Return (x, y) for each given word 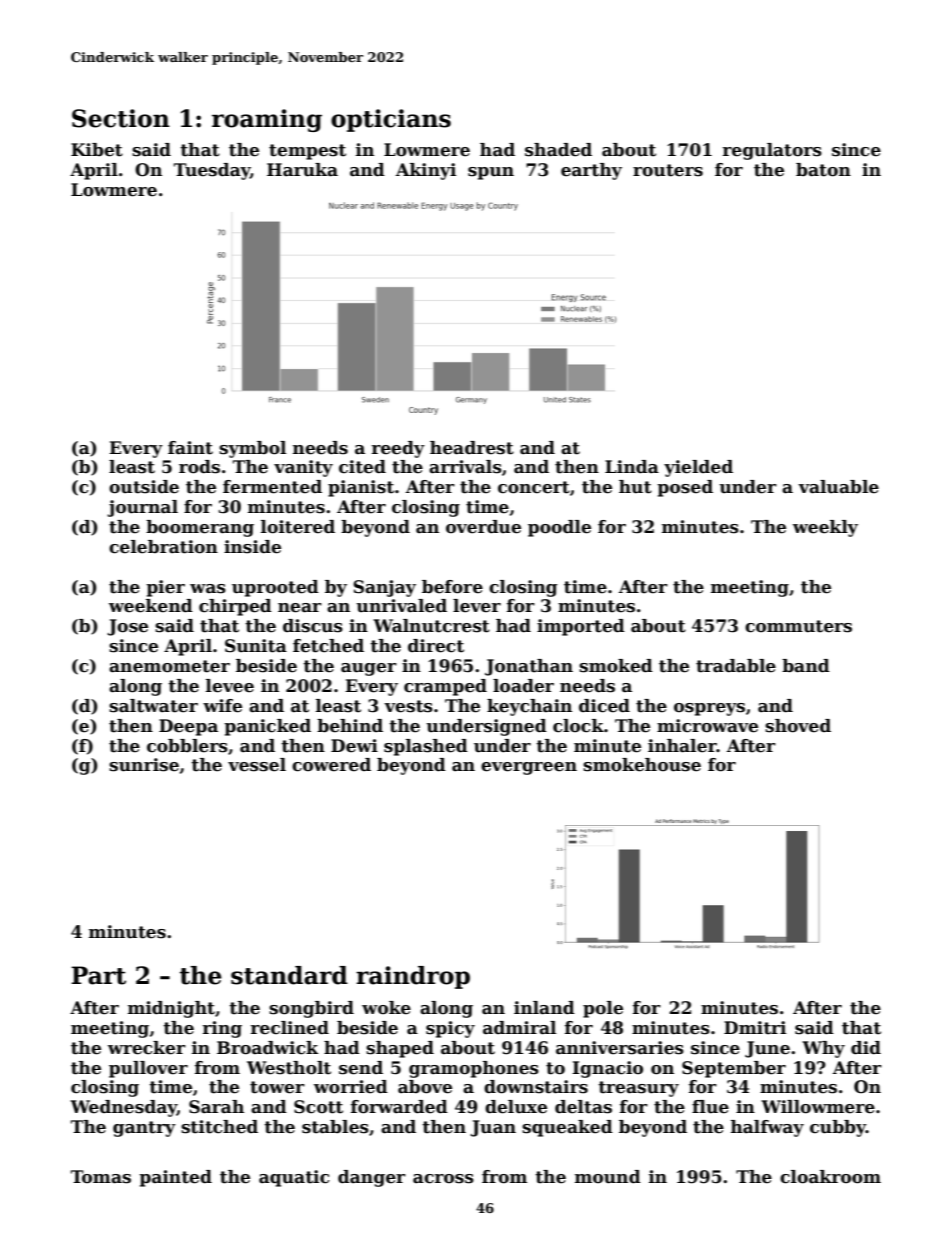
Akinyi (426, 171)
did (866, 1048)
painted (175, 1178)
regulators (772, 151)
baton (823, 170)
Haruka (302, 170)
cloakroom (830, 1177)
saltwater (153, 706)
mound (608, 1177)
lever (477, 606)
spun (491, 173)
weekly (825, 528)
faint (190, 448)
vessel (257, 765)
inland (544, 1008)
